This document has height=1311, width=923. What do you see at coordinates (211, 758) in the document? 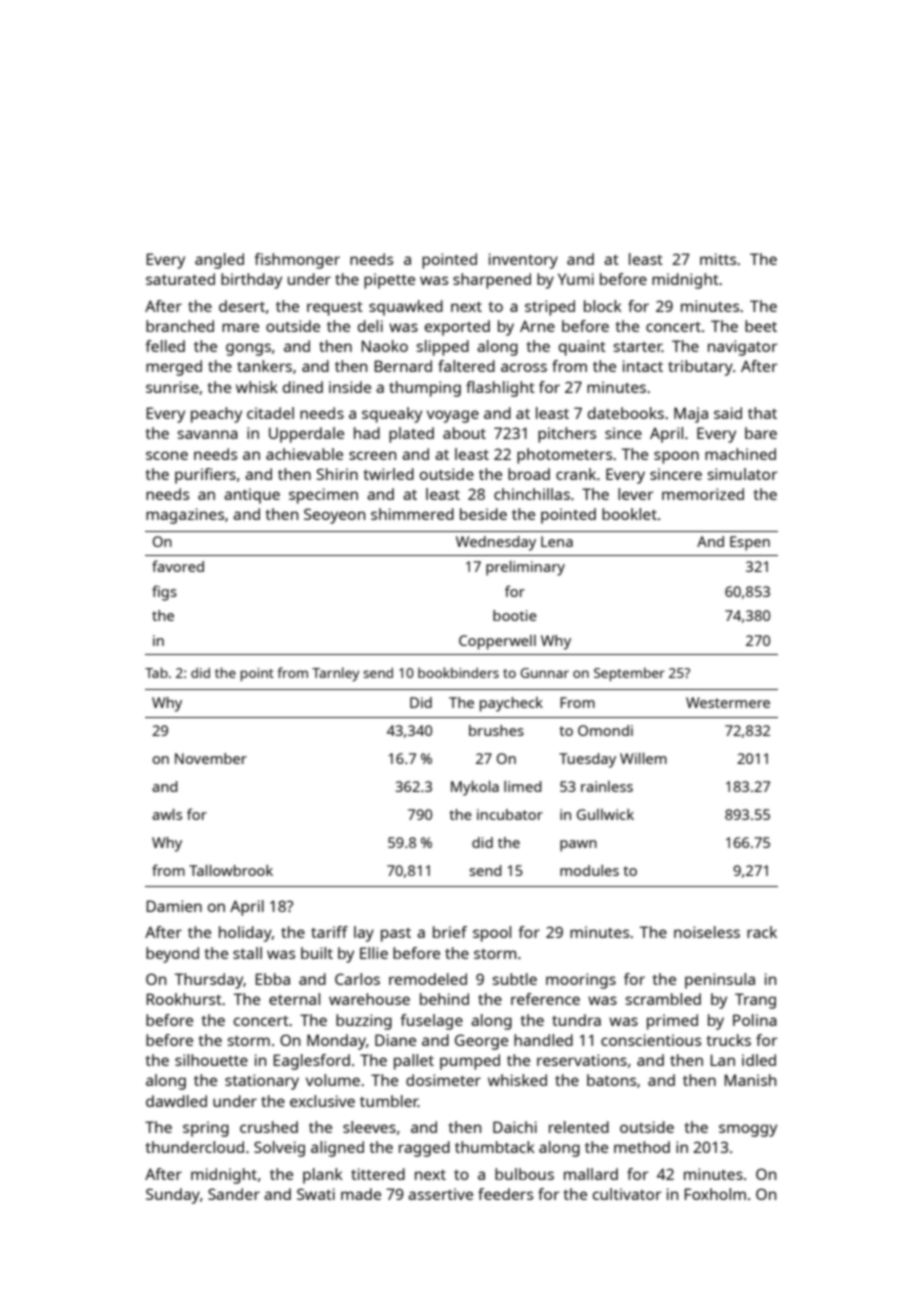
I see `November` at bounding box center [211, 758].
